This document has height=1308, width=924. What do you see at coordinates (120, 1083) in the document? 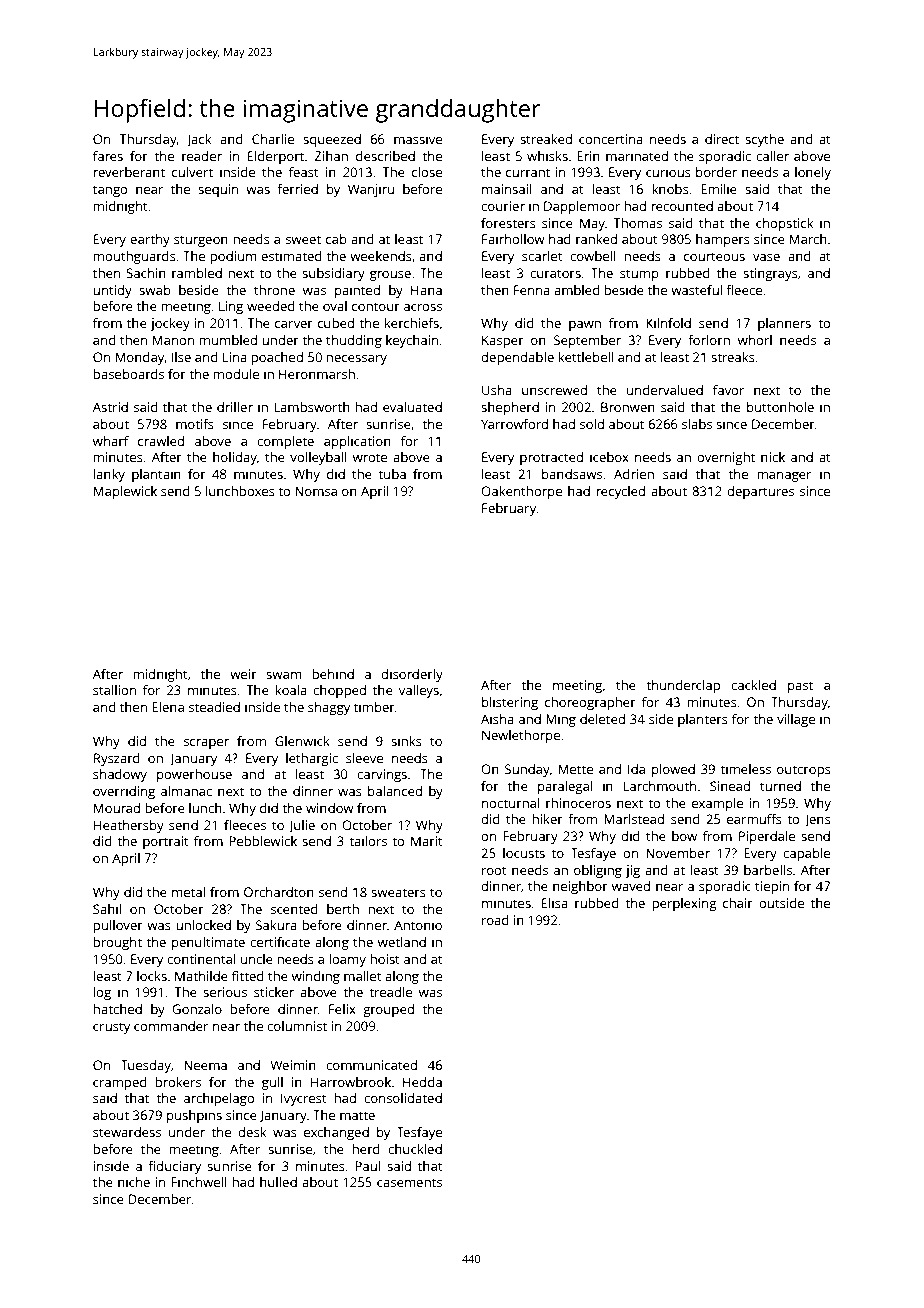
I see `cramped` at bounding box center [120, 1083].
